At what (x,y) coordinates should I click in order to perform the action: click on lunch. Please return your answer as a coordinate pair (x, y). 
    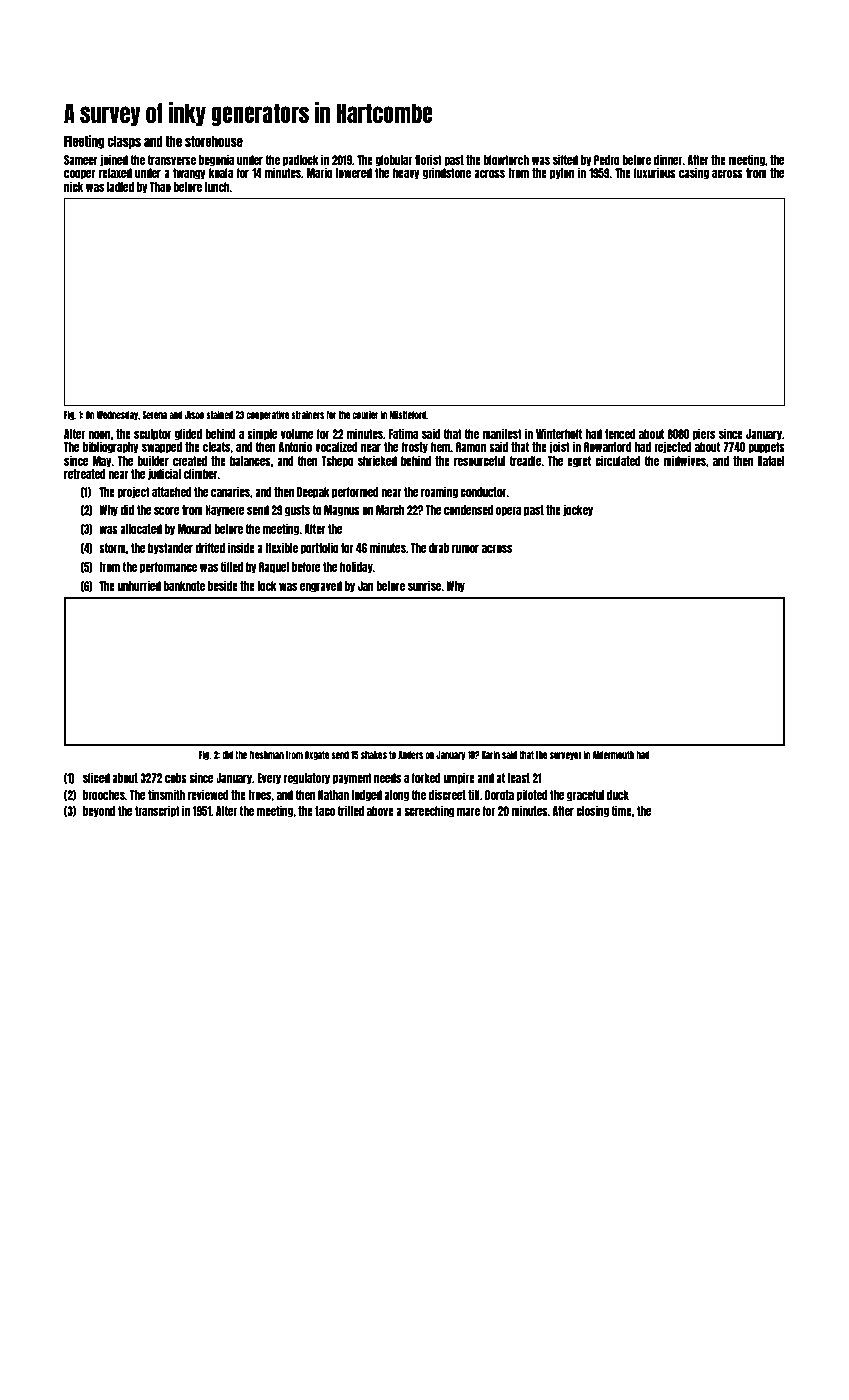
    Looking at the image, I should click on (217, 187).
